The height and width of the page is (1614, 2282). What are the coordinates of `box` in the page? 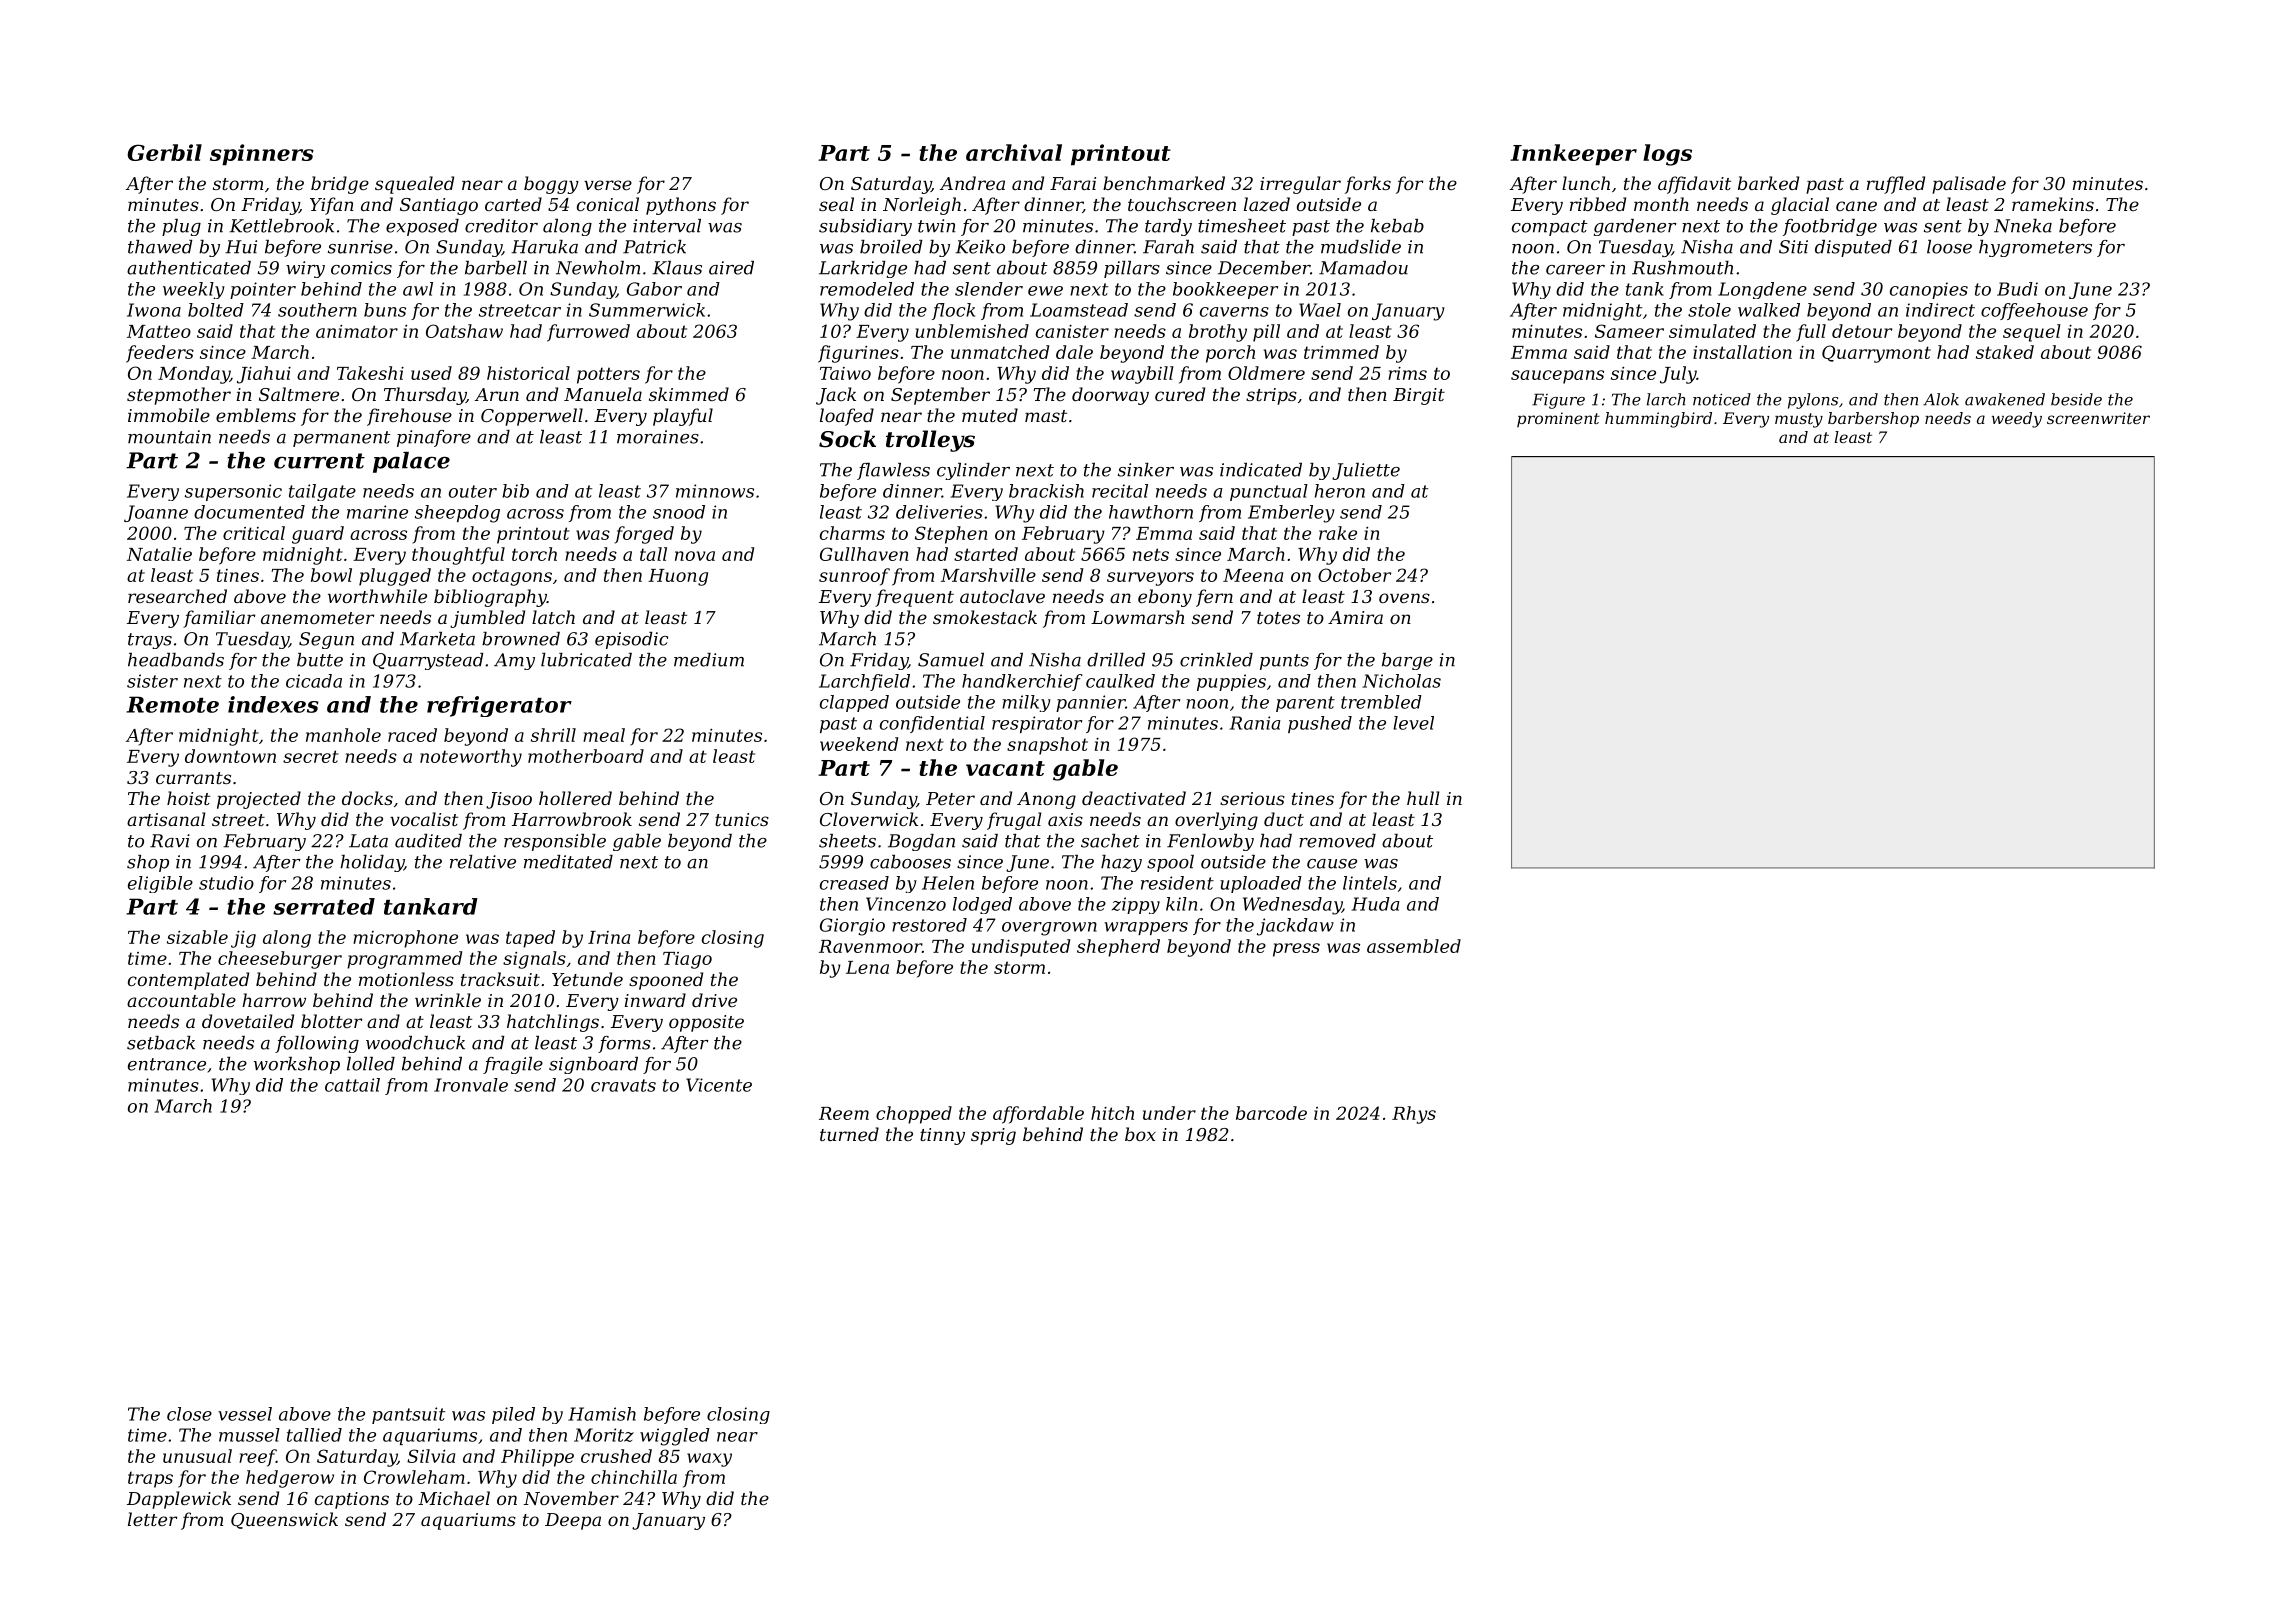 It's located at (1140, 1134).
